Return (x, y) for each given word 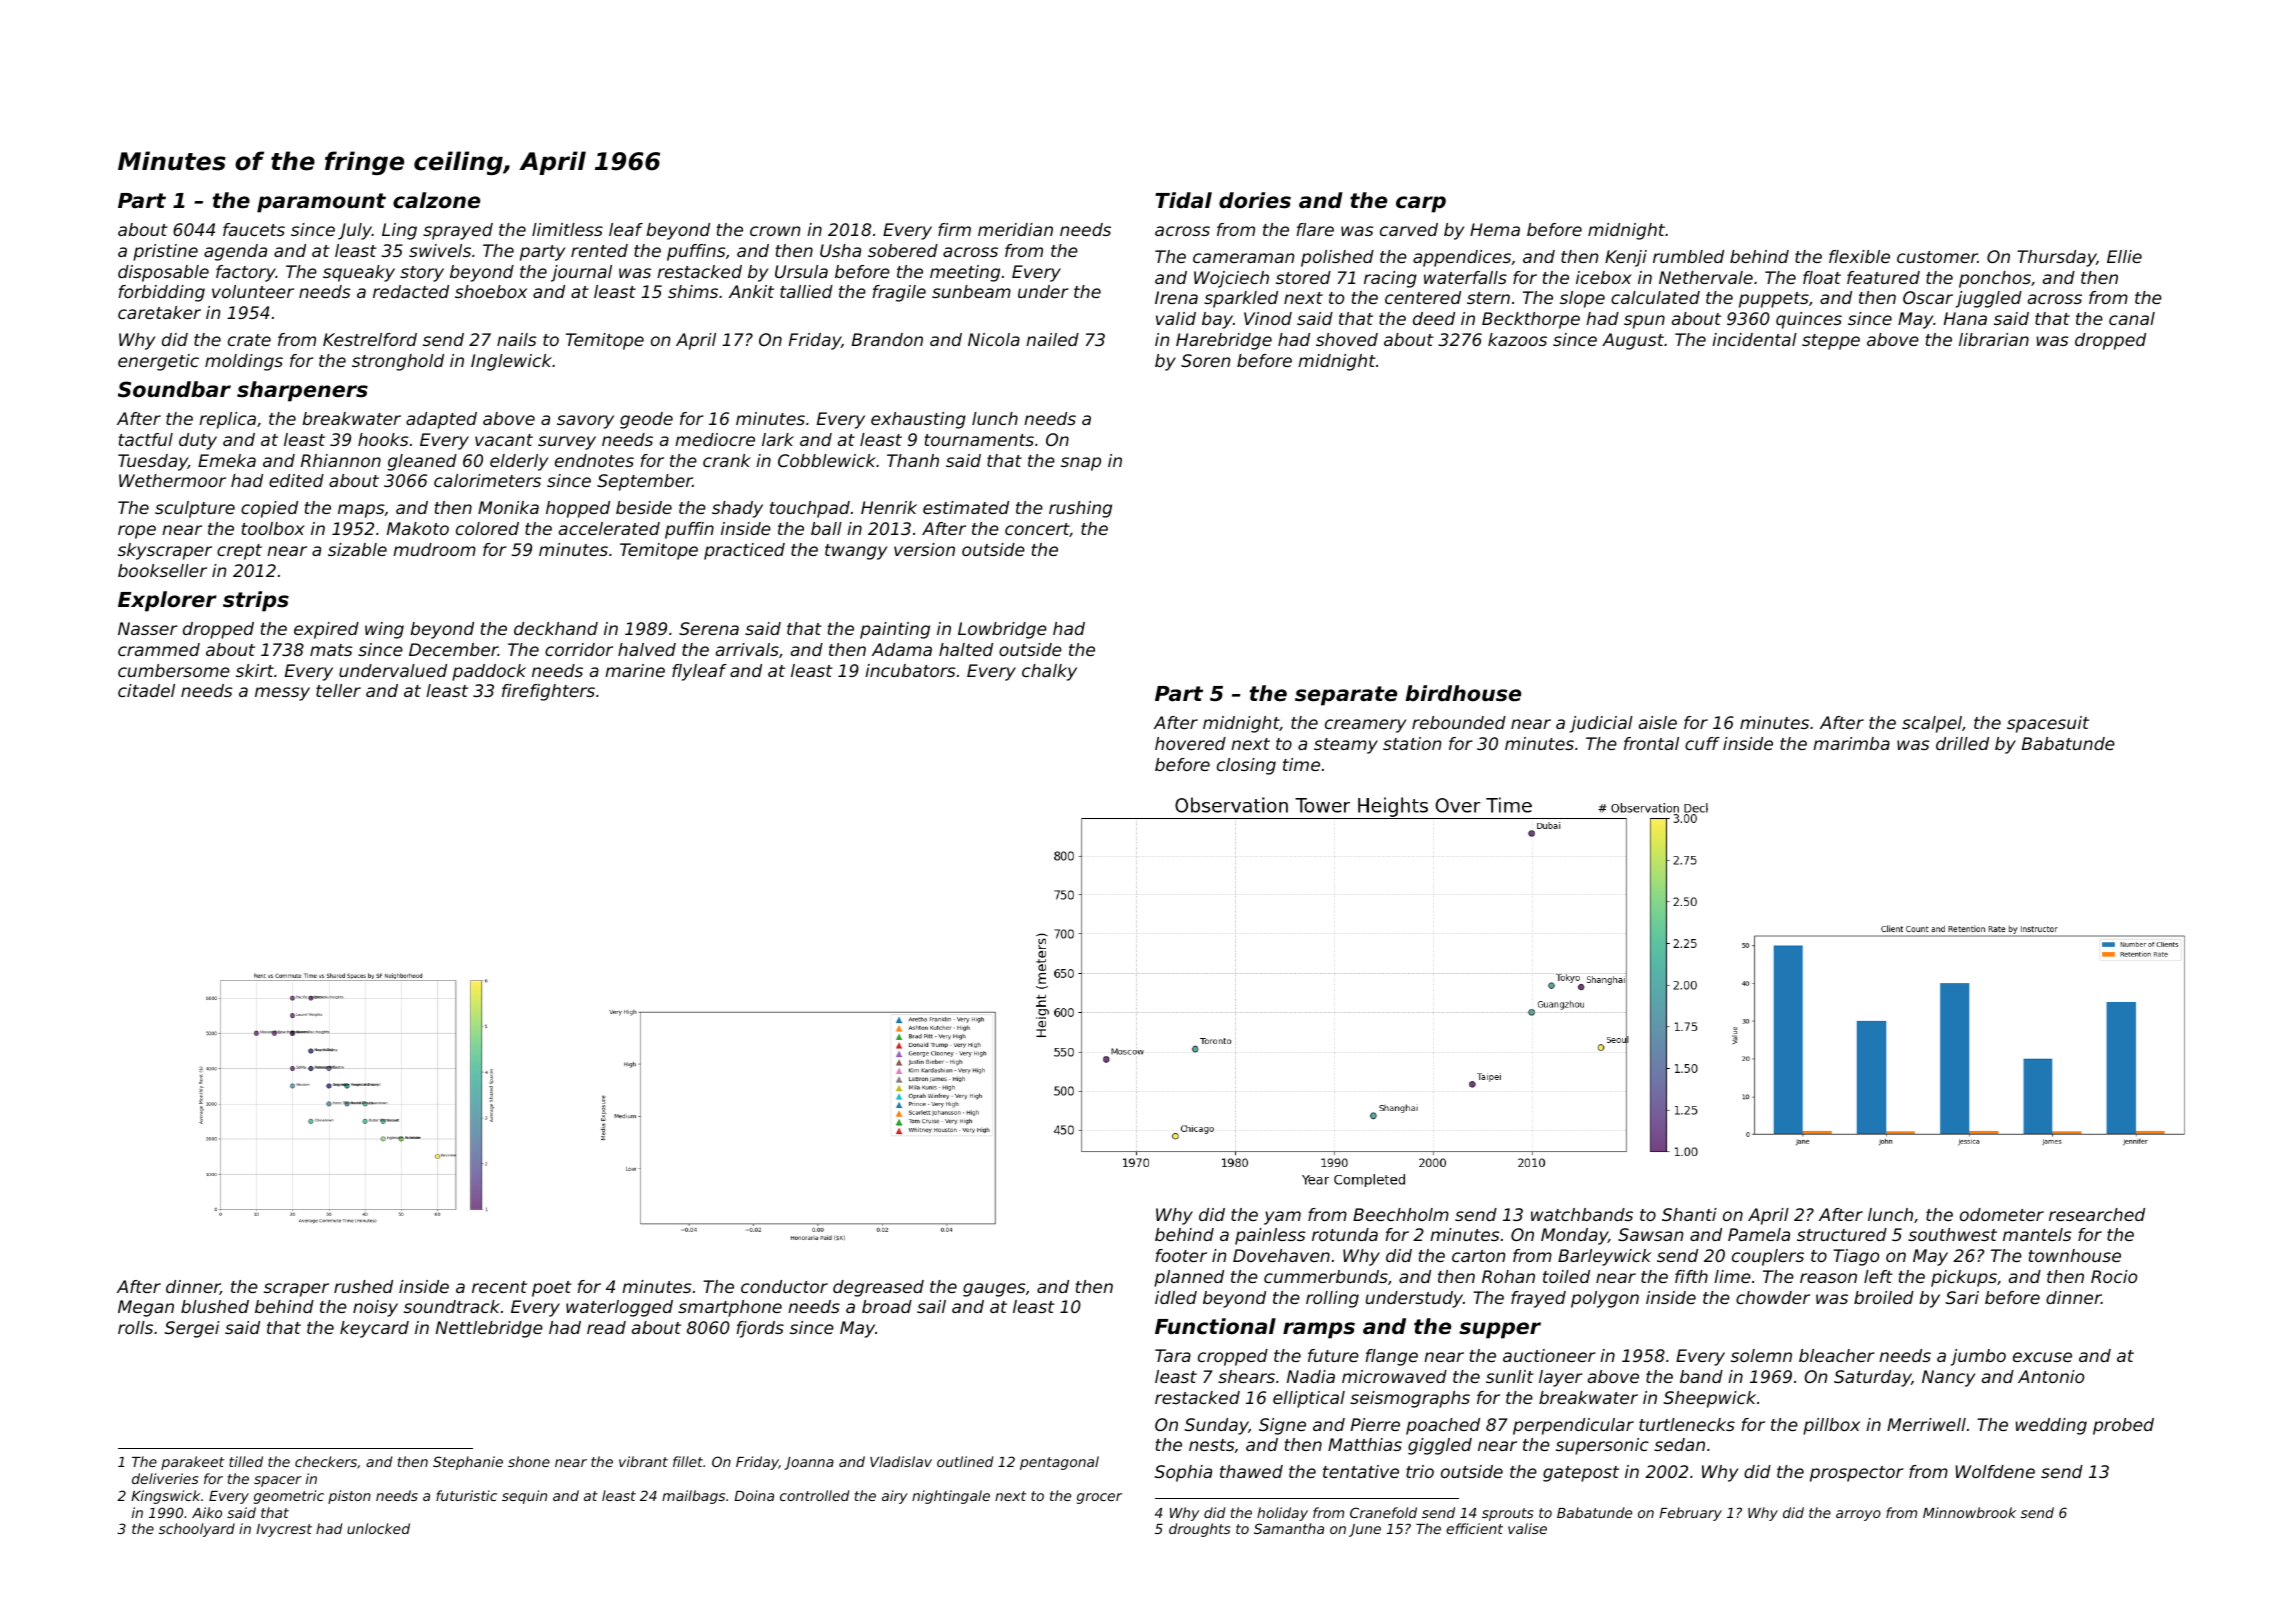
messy (282, 694)
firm (954, 229)
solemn (1761, 1355)
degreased (878, 1288)
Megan (146, 1308)
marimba (1851, 743)
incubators (910, 670)
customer (1937, 257)
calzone (436, 200)
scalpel (1932, 724)
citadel (146, 690)
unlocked (378, 1528)
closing (1246, 766)
